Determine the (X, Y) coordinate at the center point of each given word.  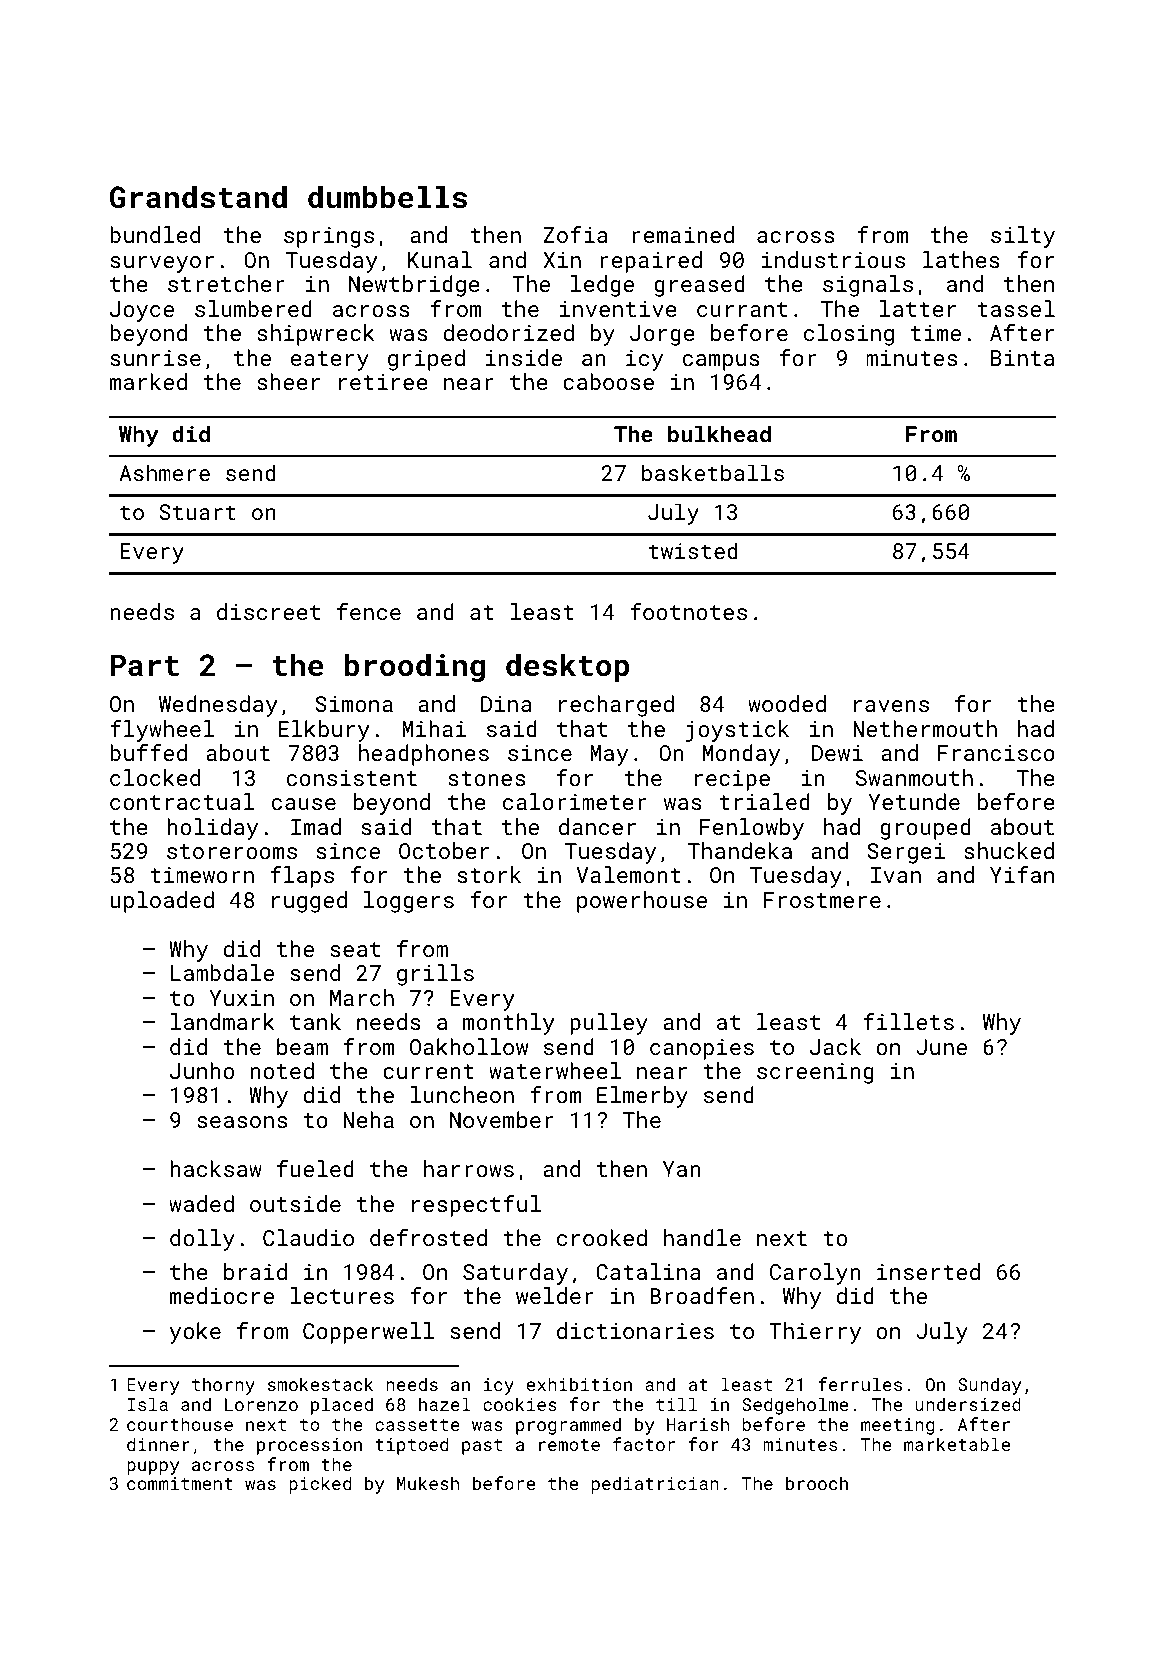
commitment (180, 1483)
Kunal (440, 259)
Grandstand (198, 197)
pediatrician (655, 1485)
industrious (833, 259)
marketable (957, 1444)
